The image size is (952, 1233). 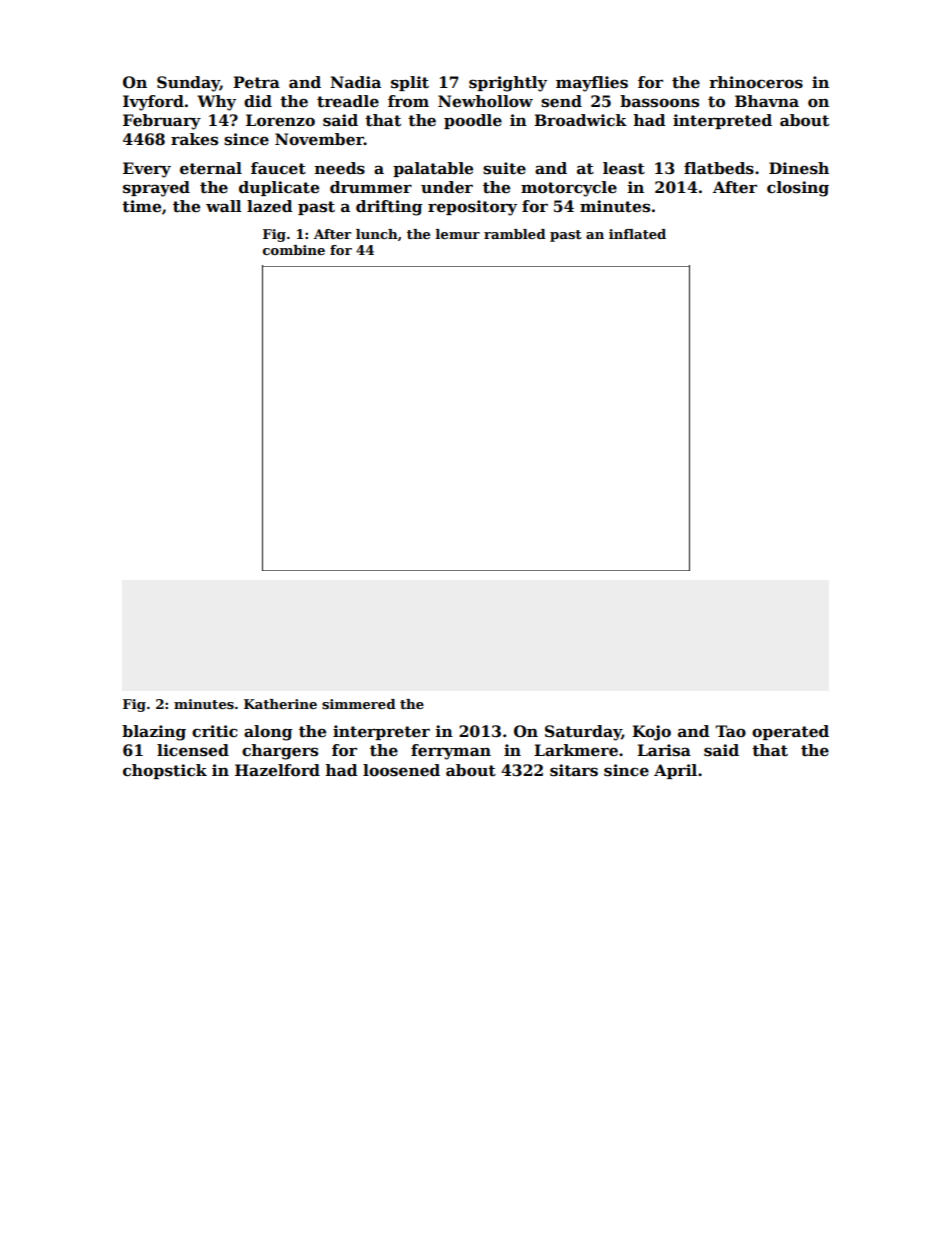 What do you see at coordinates (294, 250) in the document?
I see `combine` at bounding box center [294, 250].
